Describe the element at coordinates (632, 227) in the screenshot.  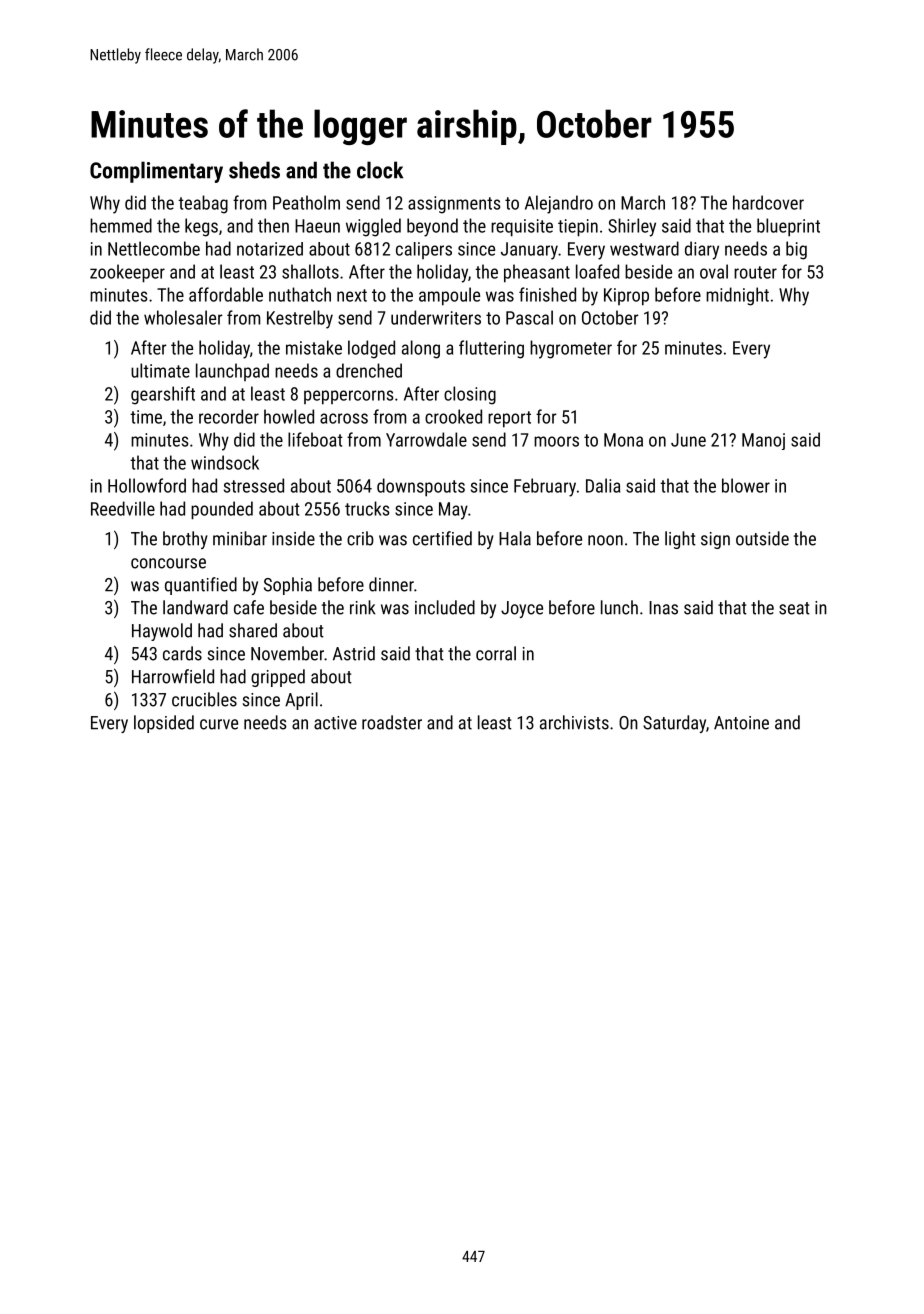
I see `Shirley` at that location.
